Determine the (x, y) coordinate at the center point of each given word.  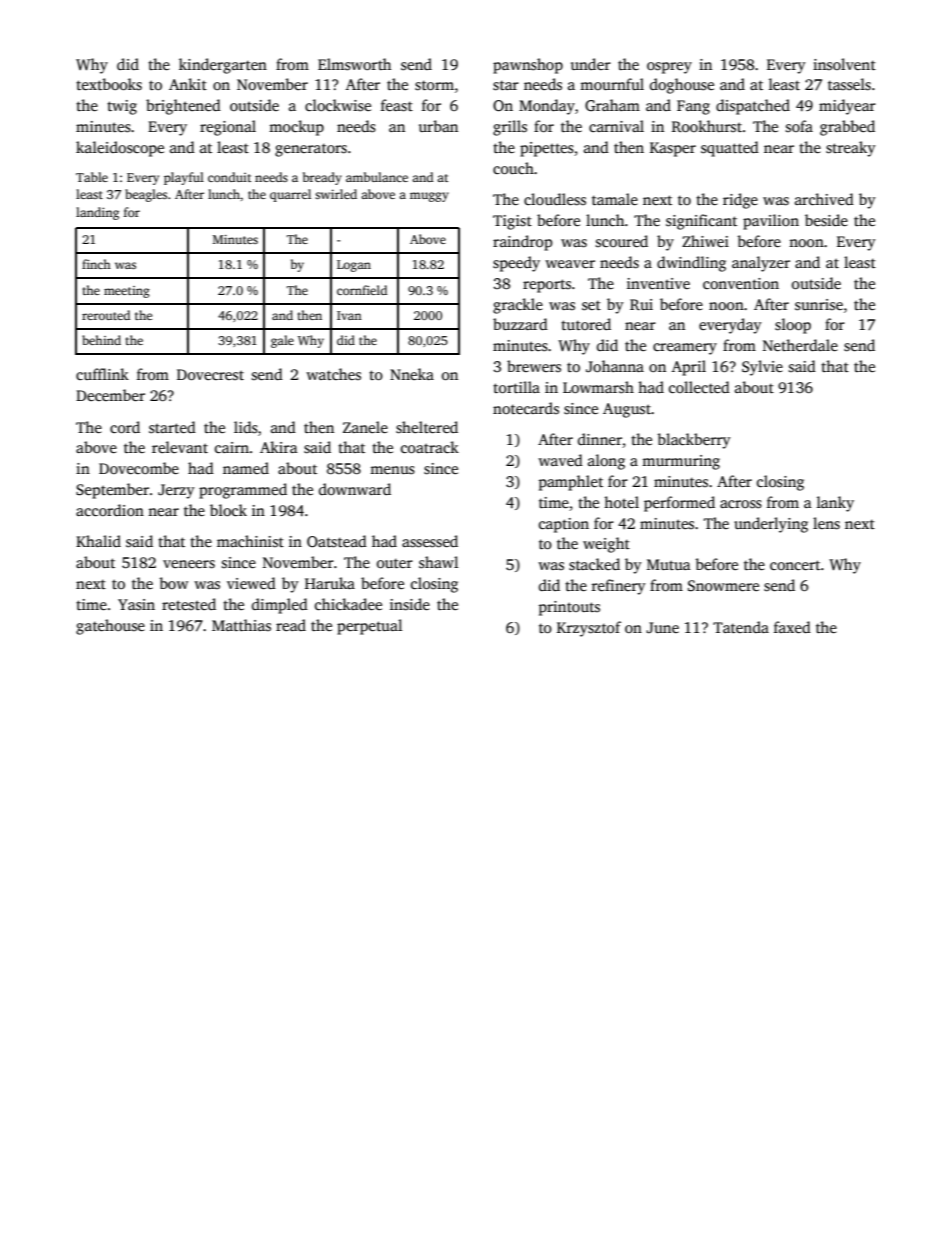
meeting (127, 292)
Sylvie (762, 368)
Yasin (136, 605)
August (627, 410)
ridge (740, 201)
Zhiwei (705, 241)
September (112, 491)
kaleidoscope (120, 149)
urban (438, 126)
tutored (586, 324)
